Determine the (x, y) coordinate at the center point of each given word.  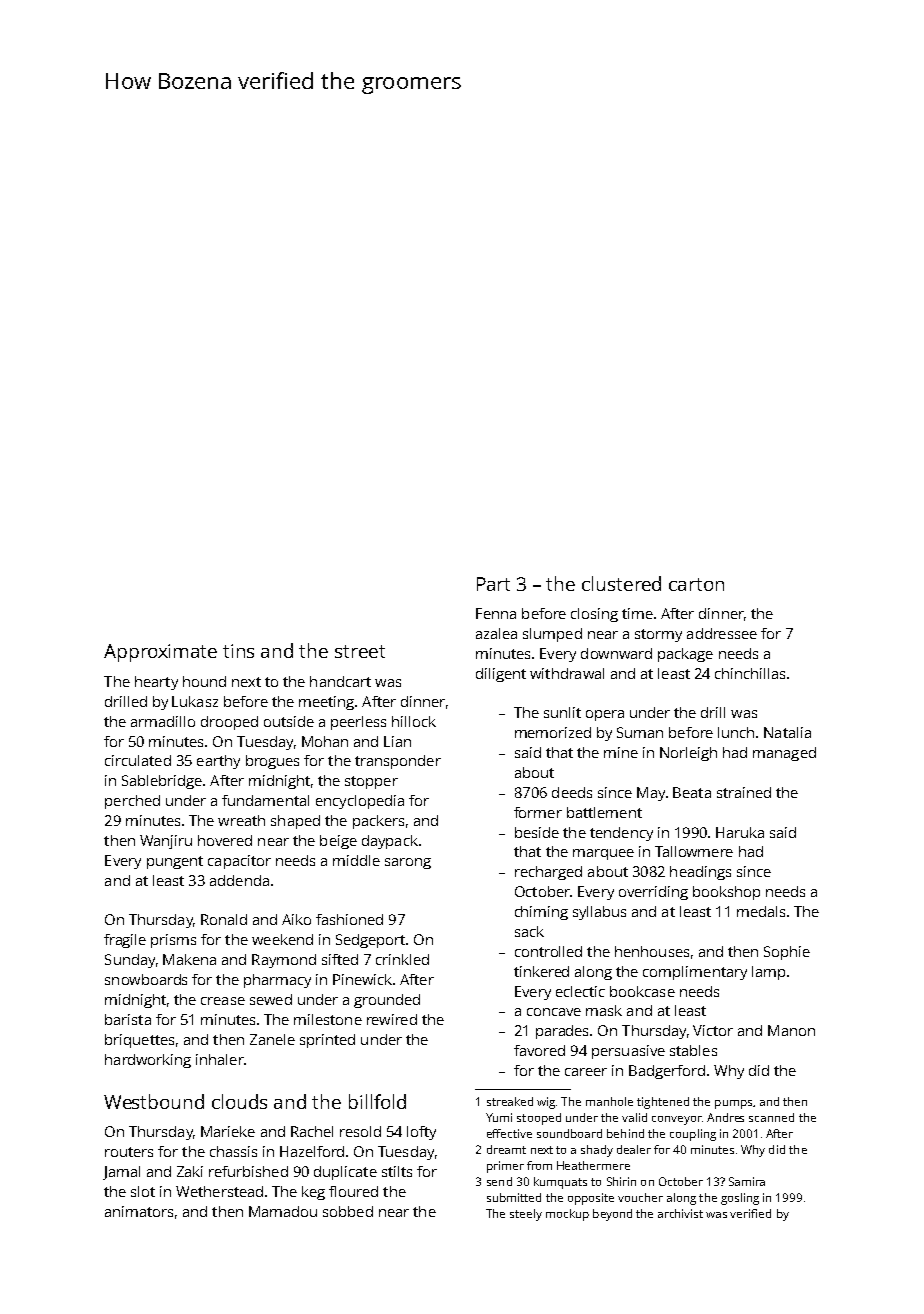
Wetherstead (219, 1191)
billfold (377, 1101)
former (538, 812)
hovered (225, 840)
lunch (736, 732)
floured (353, 1191)
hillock (414, 721)
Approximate (160, 653)
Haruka (740, 832)
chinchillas (750, 673)
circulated (138, 760)
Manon (791, 1030)
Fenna (496, 613)
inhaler (220, 1059)
